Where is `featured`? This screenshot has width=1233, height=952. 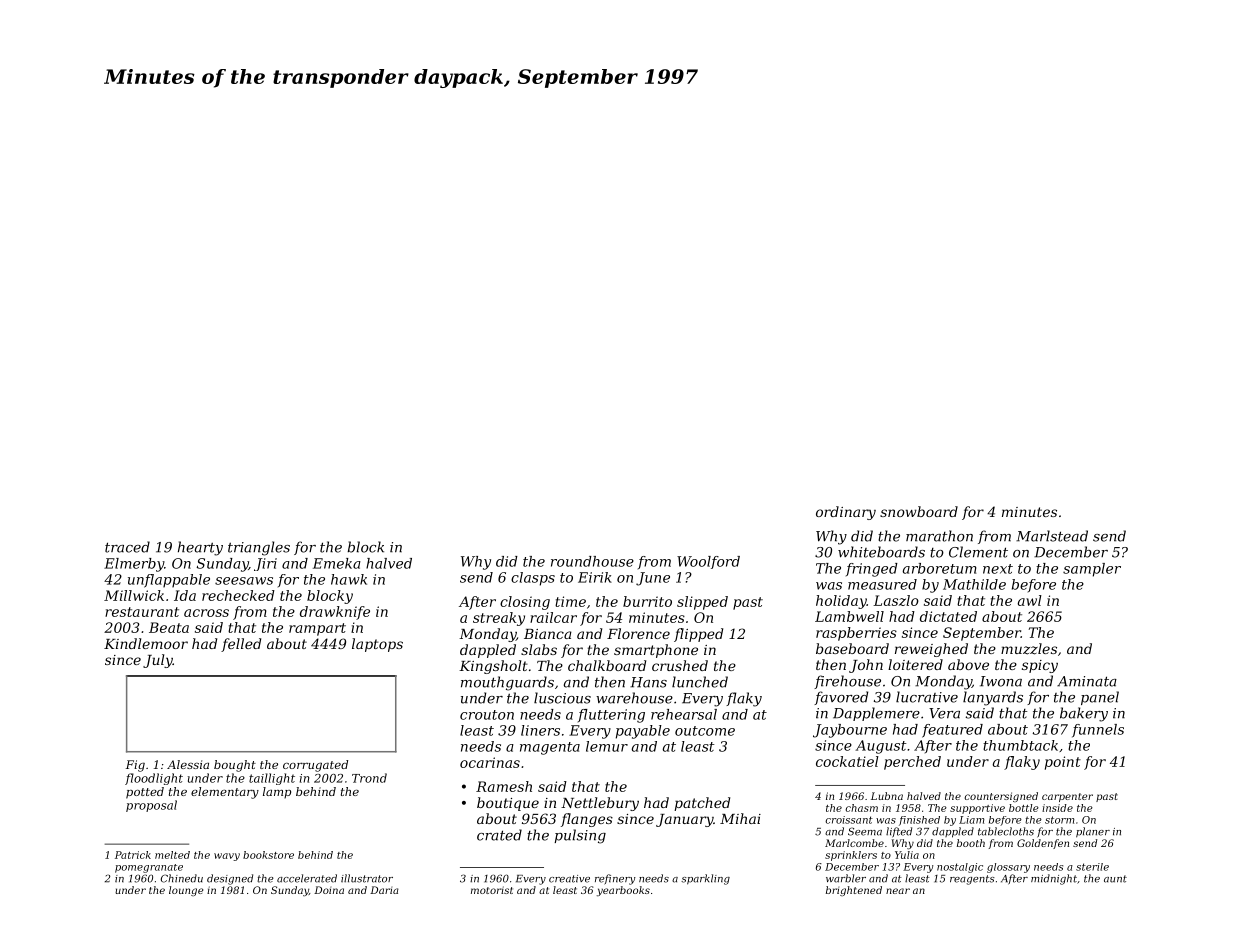
featured is located at coordinates (952, 731).
